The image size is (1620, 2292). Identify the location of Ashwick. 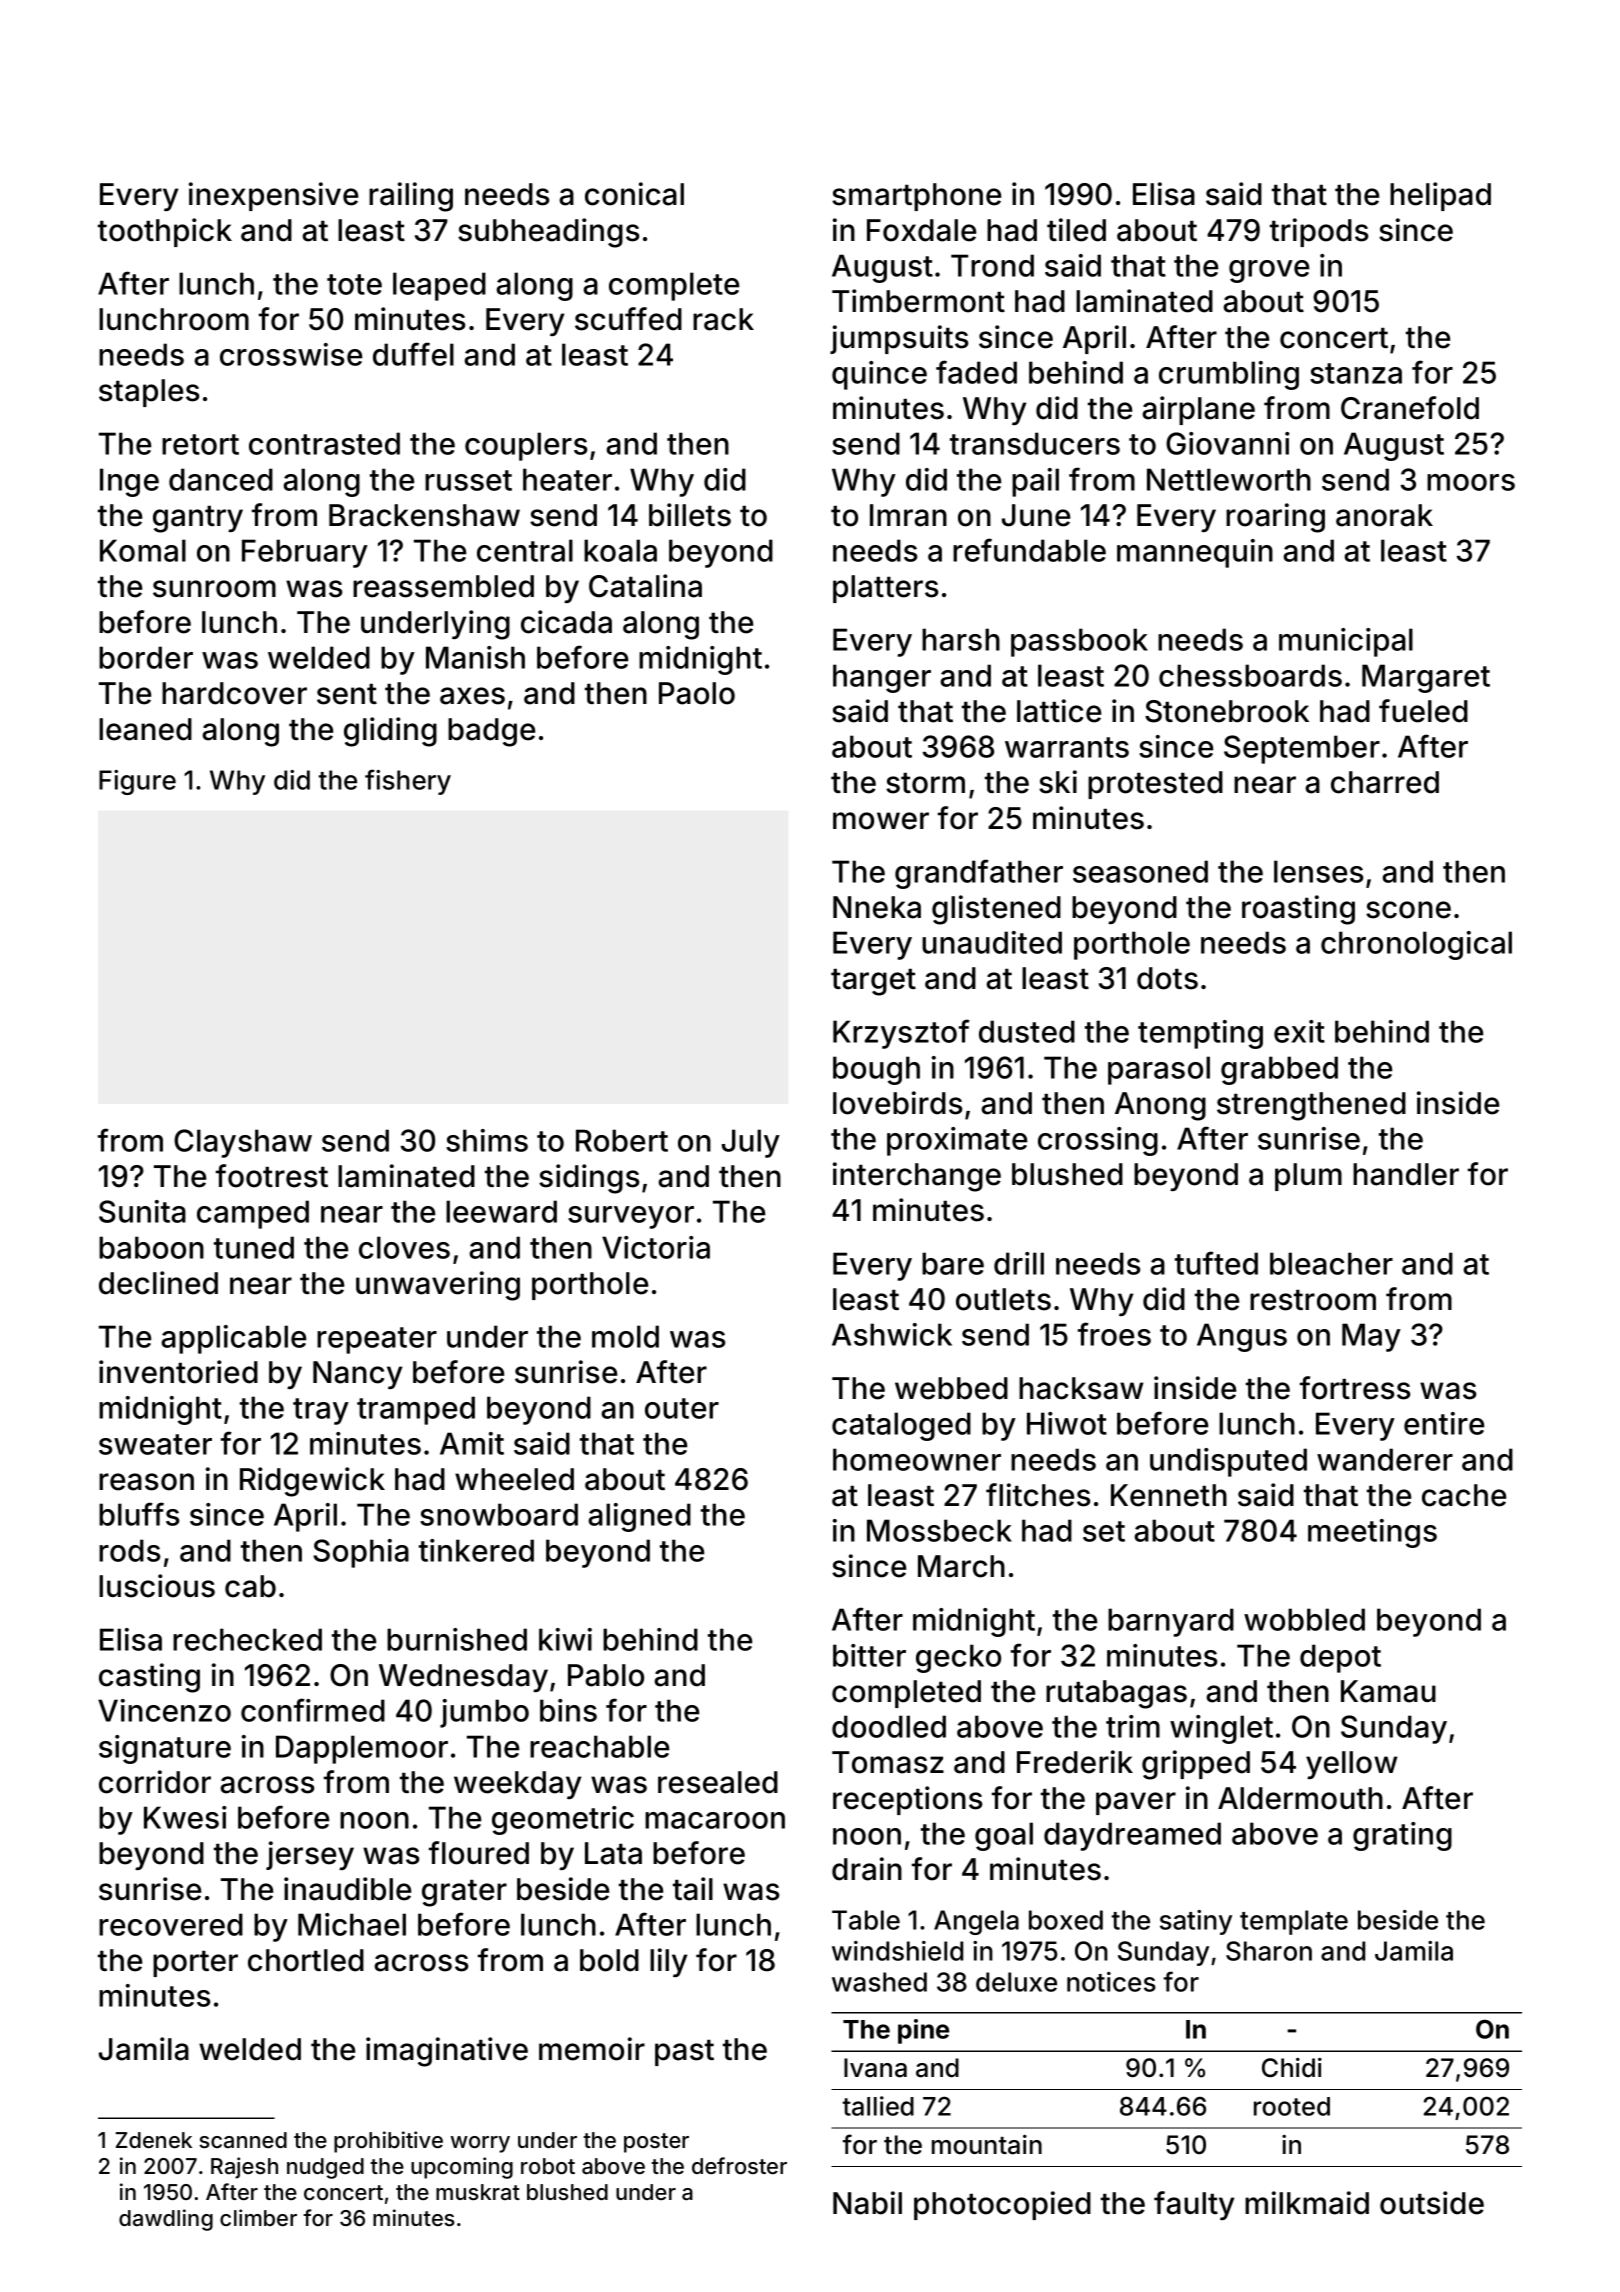
(892, 1334).
